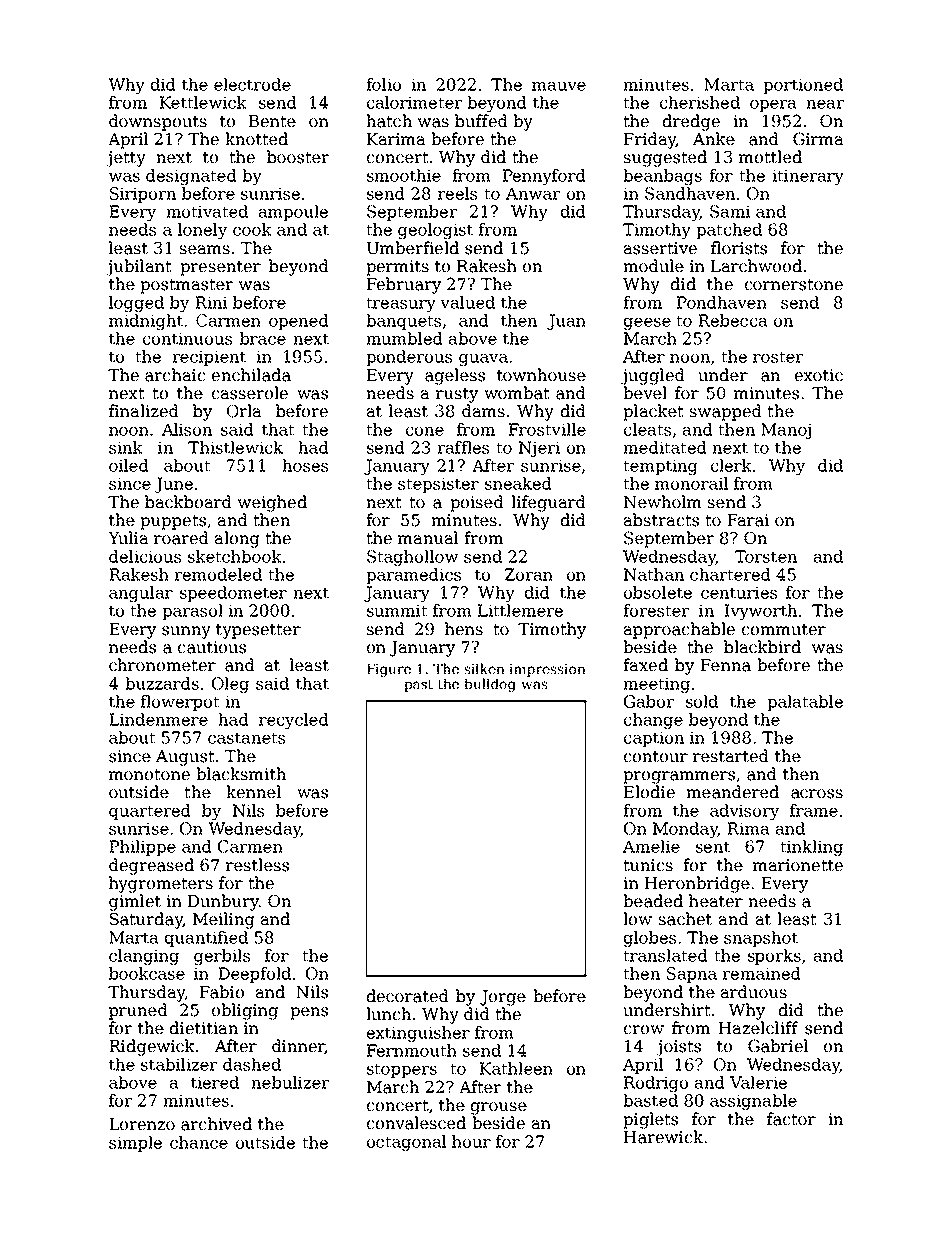 This screenshot has height=1233, width=952. What do you see at coordinates (803, 86) in the screenshot?
I see `portioned` at bounding box center [803, 86].
